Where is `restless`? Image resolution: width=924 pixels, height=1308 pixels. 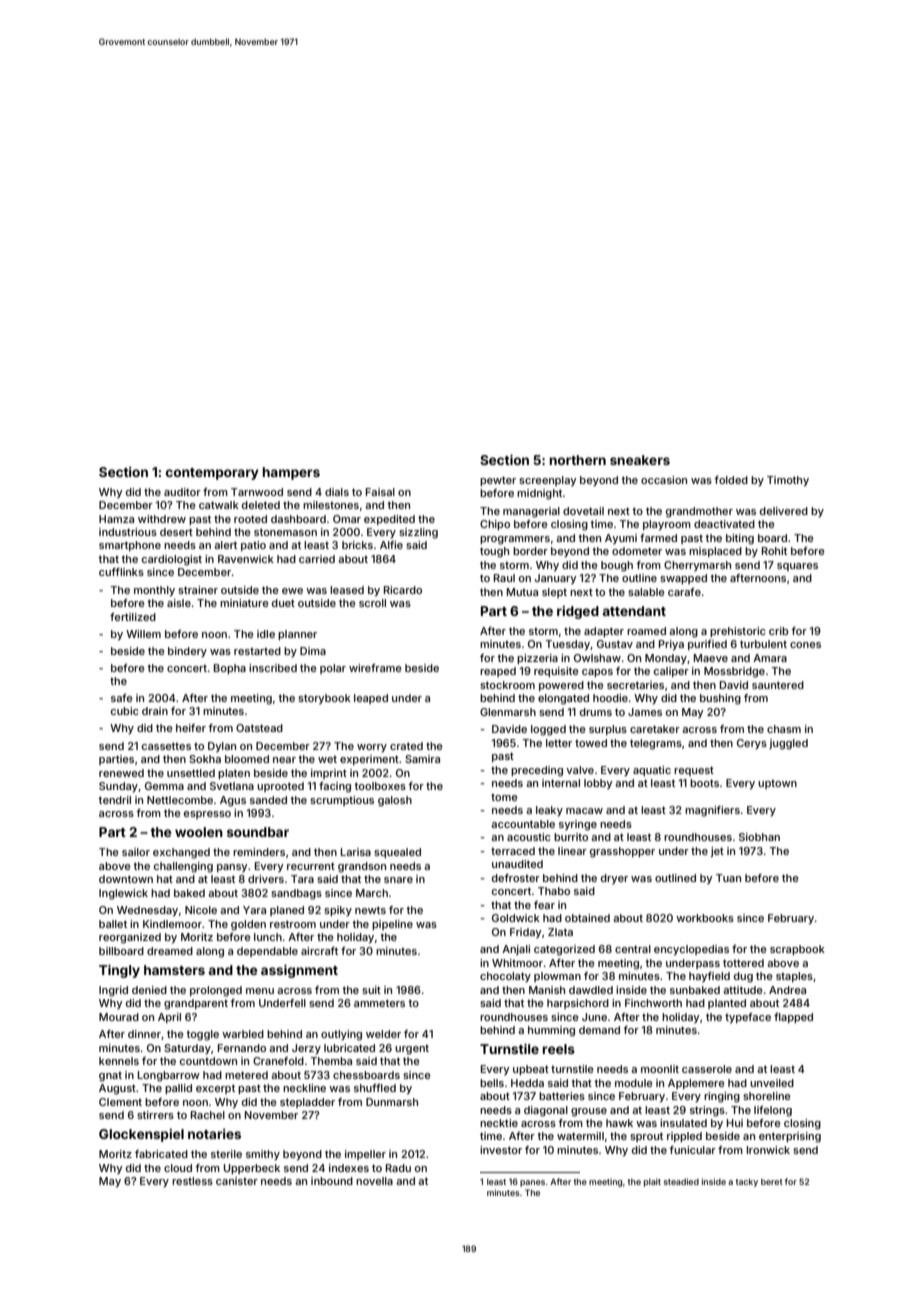
restless is located at coordinates (192, 1181).
